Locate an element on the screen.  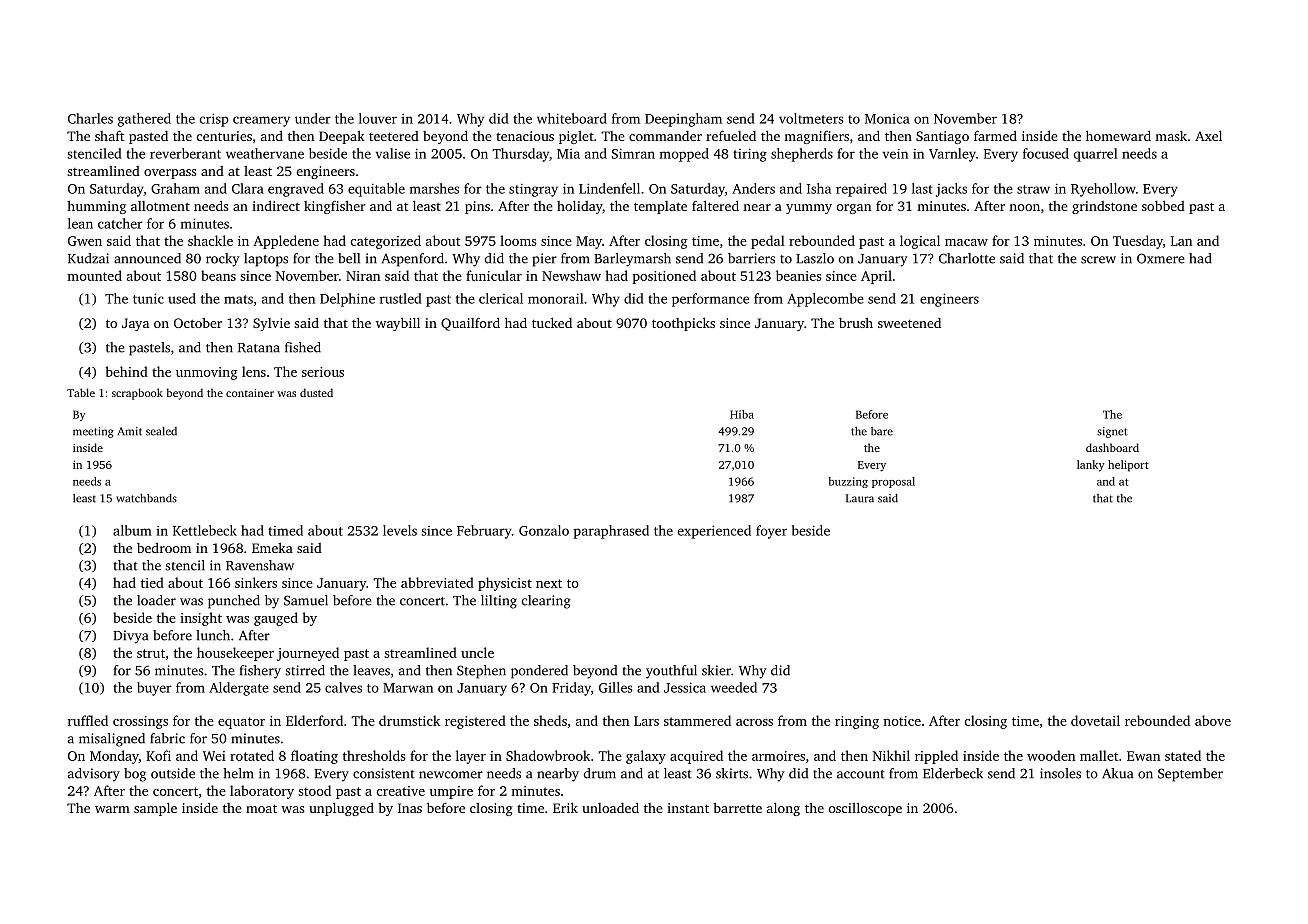
serious is located at coordinates (323, 372).
